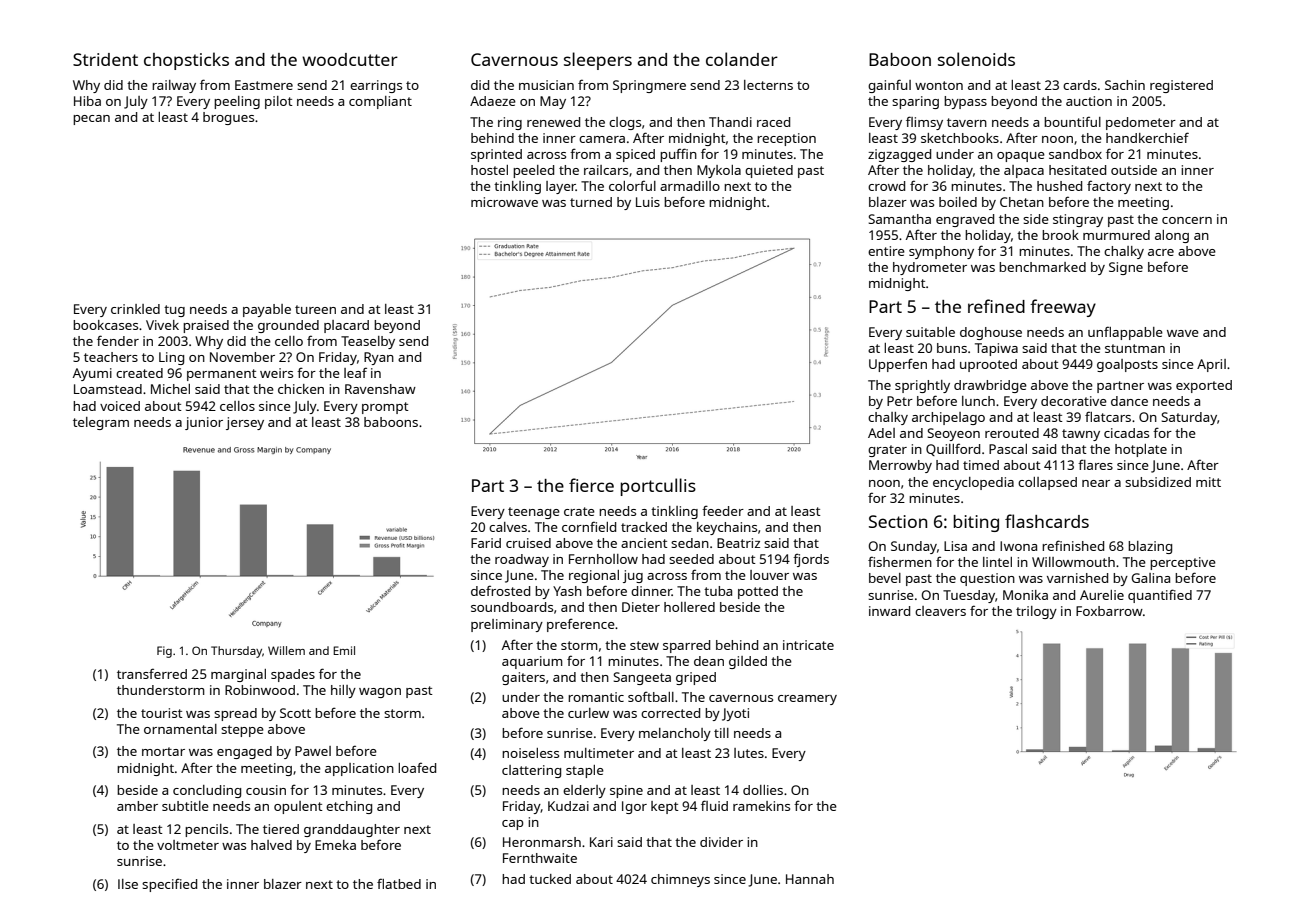  What do you see at coordinates (810, 879) in the screenshot?
I see `Hannah` at bounding box center [810, 879].
